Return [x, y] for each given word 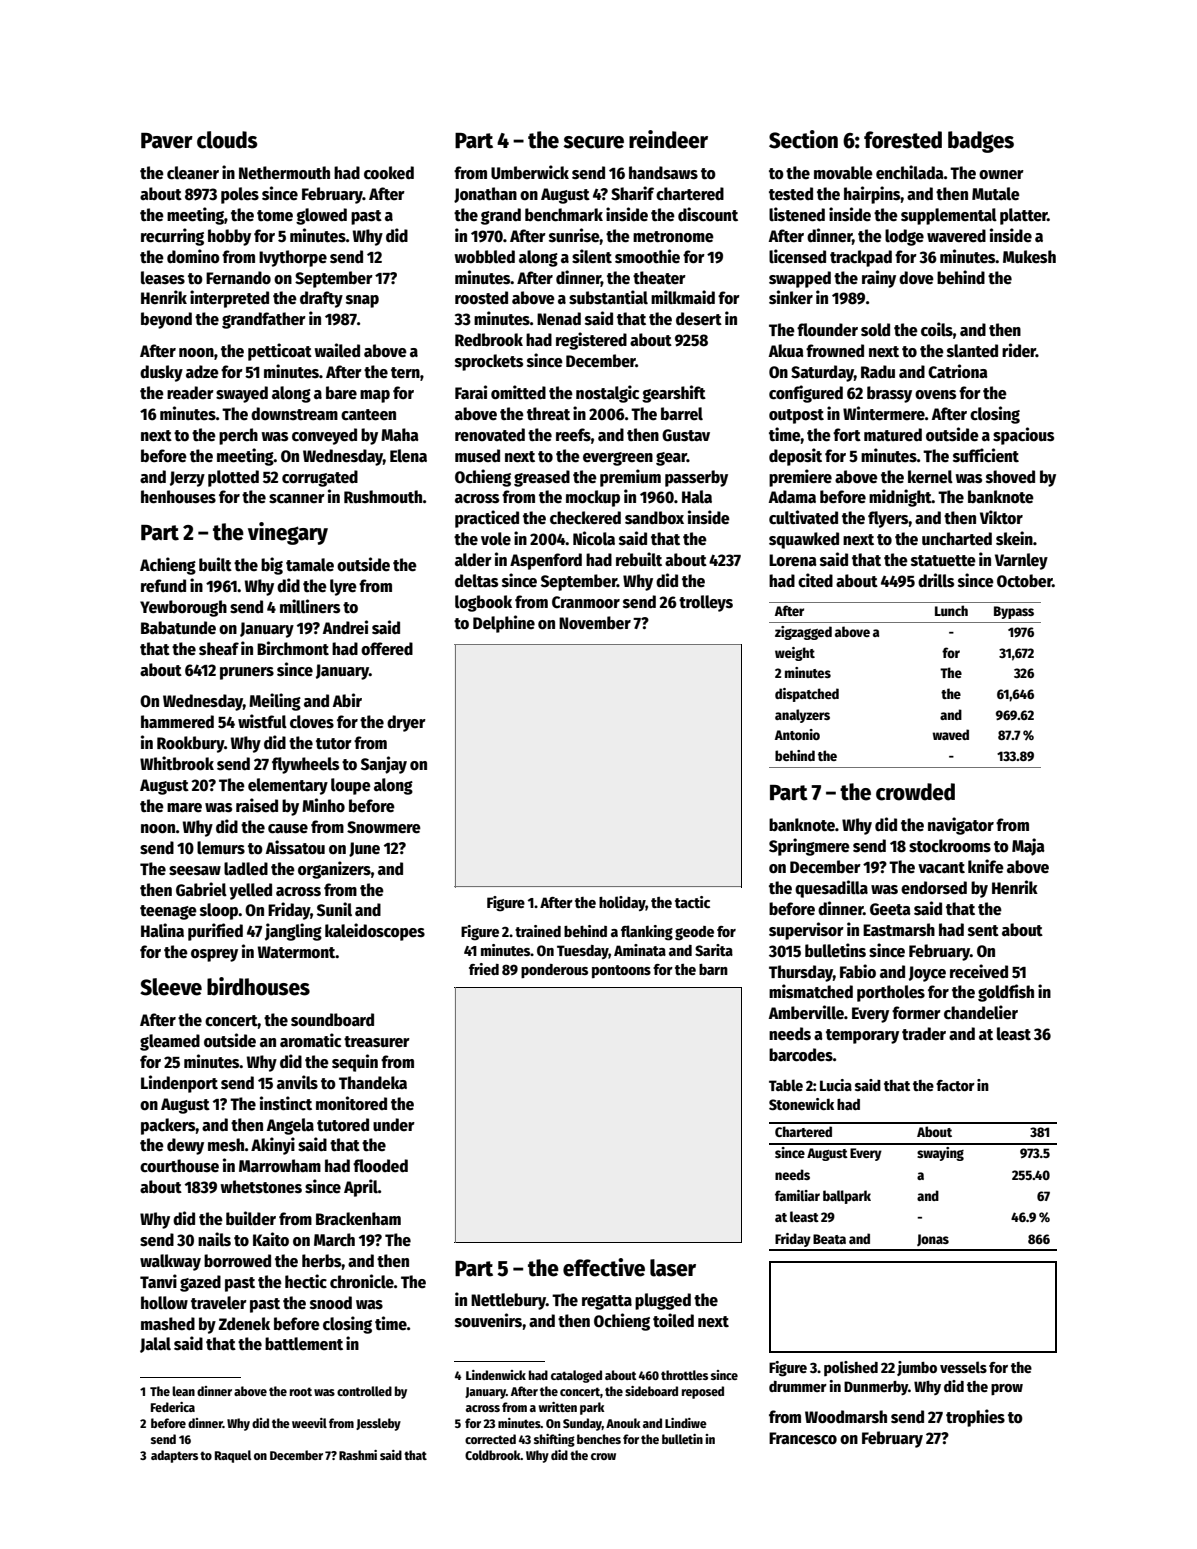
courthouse [179, 1166]
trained [538, 931]
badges [981, 142]
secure [593, 142]
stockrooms [950, 846]
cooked [389, 173]
